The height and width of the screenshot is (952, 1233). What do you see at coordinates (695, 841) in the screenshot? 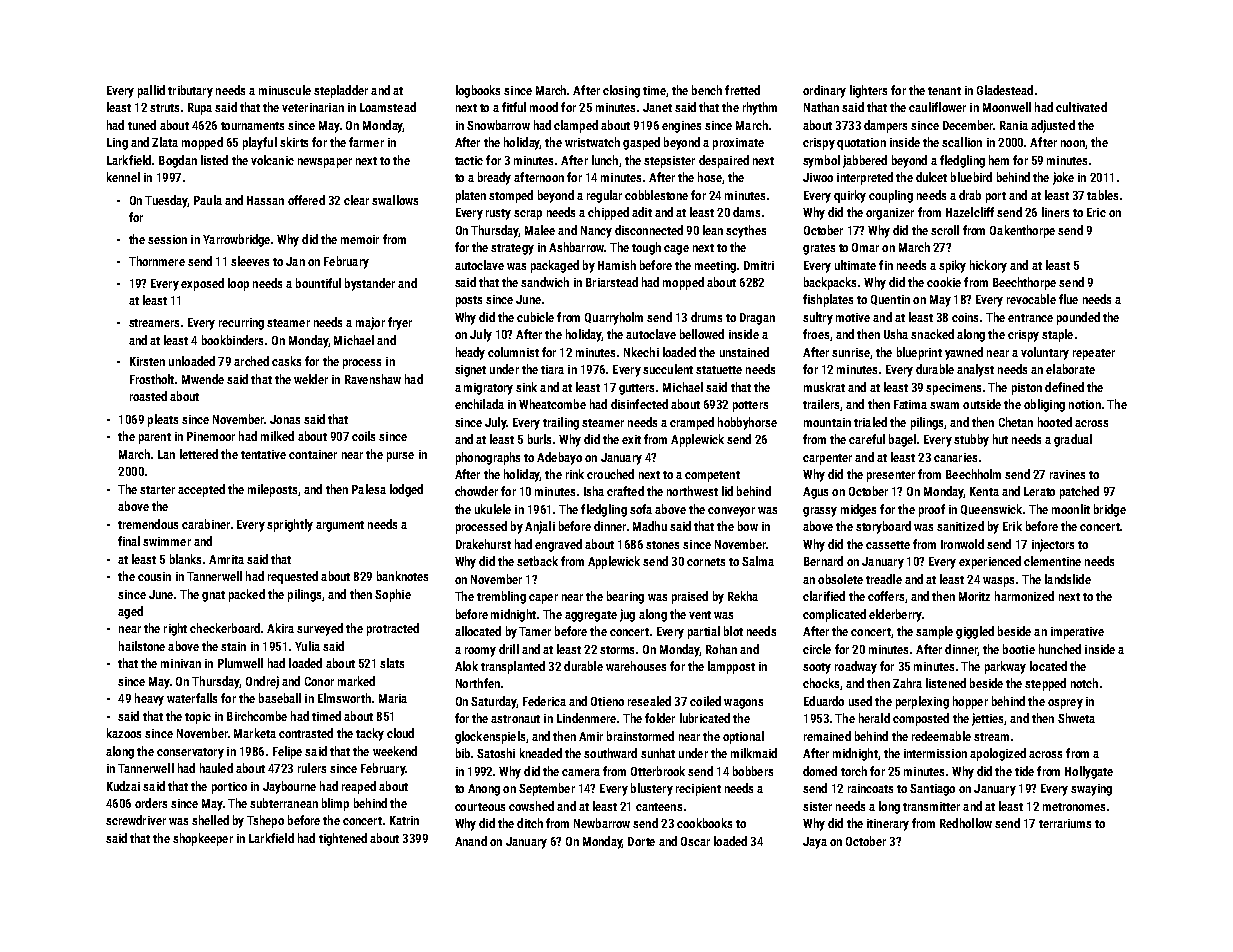
I see `Oscar` at bounding box center [695, 841].
